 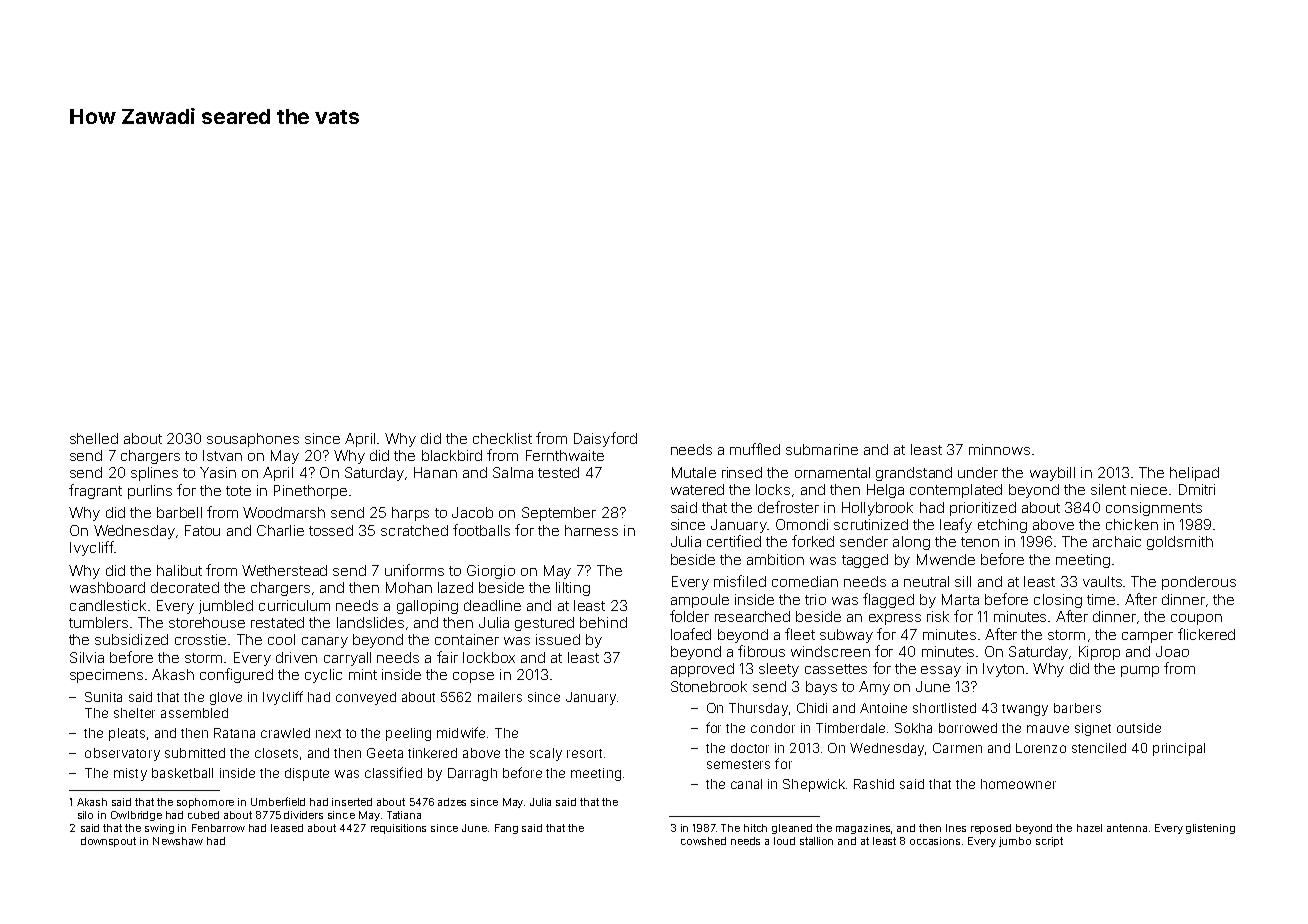 I want to click on ambition, so click(x=775, y=559).
